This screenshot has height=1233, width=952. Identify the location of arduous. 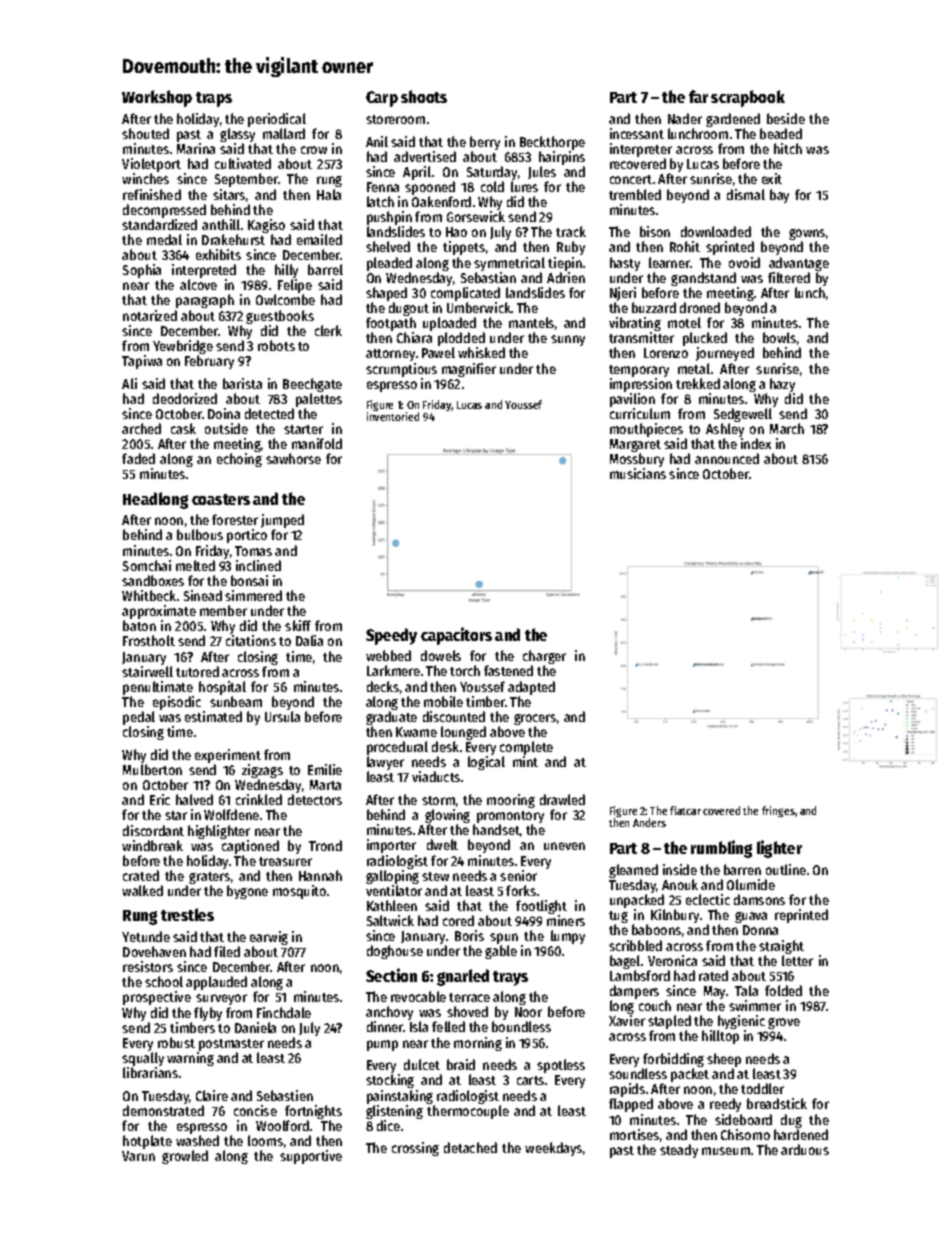
(805, 1149).
